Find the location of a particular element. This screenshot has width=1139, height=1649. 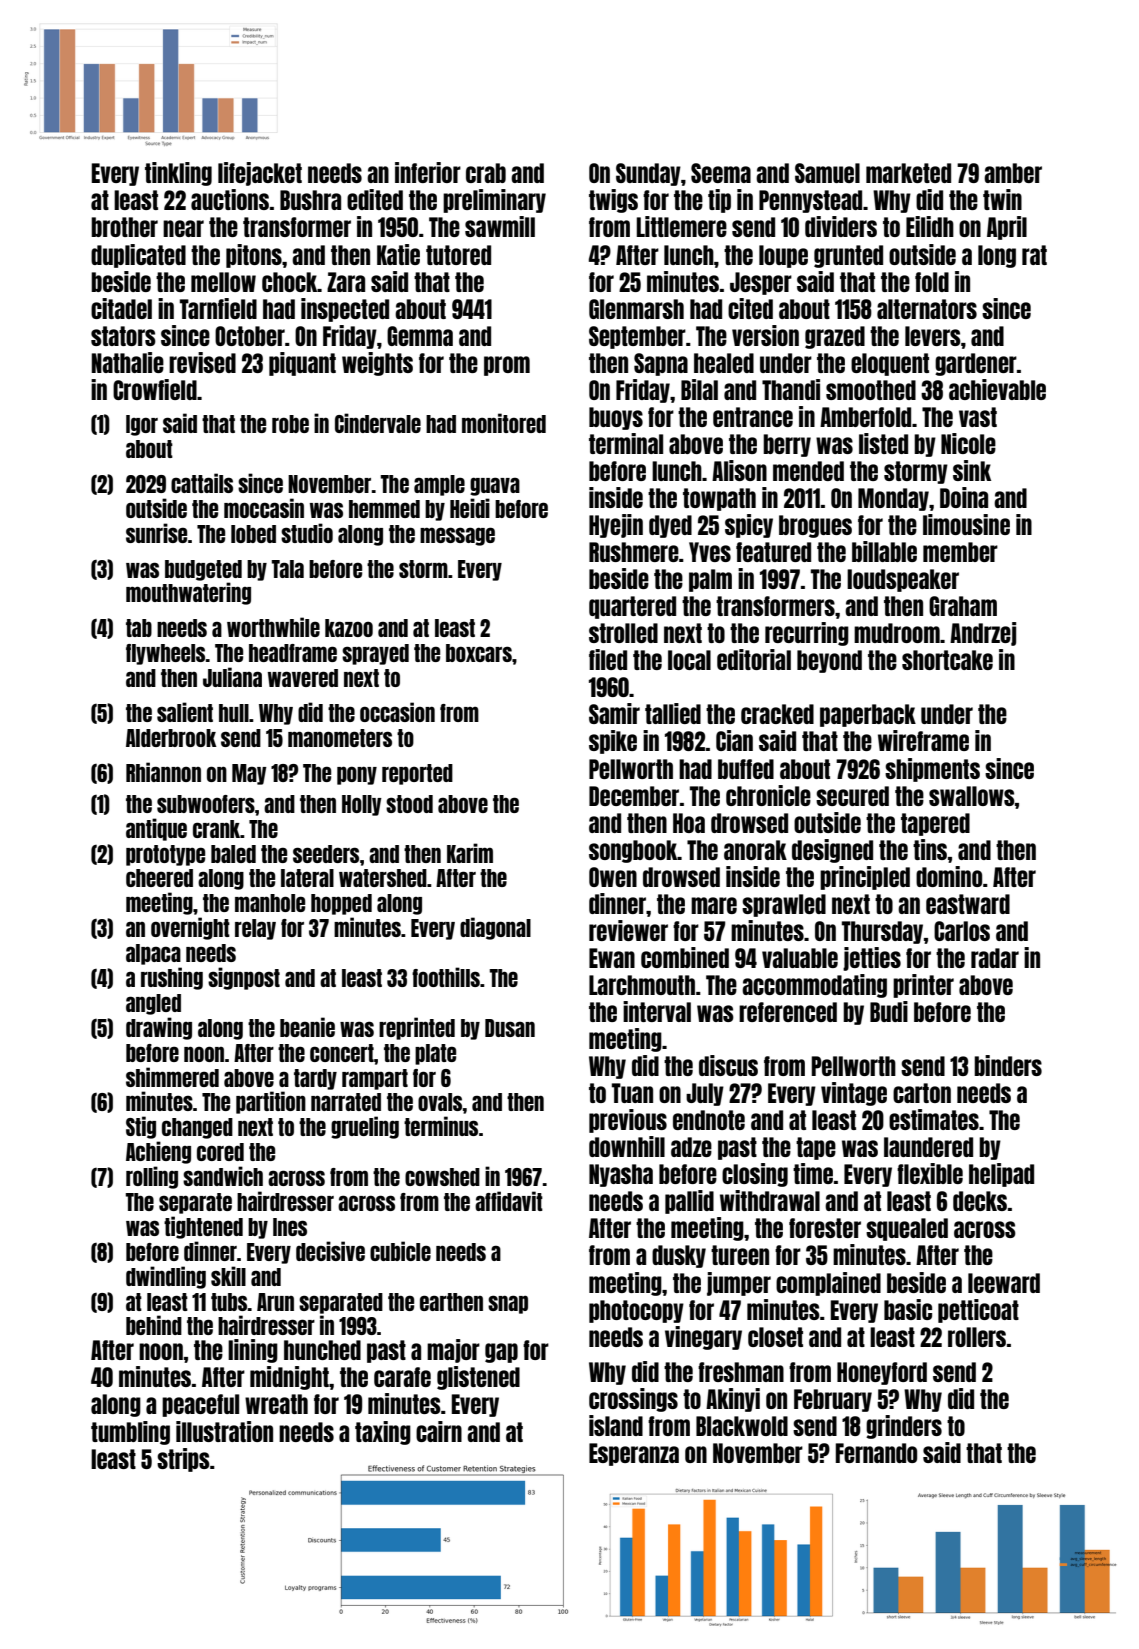

songbook is located at coordinates (633, 851).
